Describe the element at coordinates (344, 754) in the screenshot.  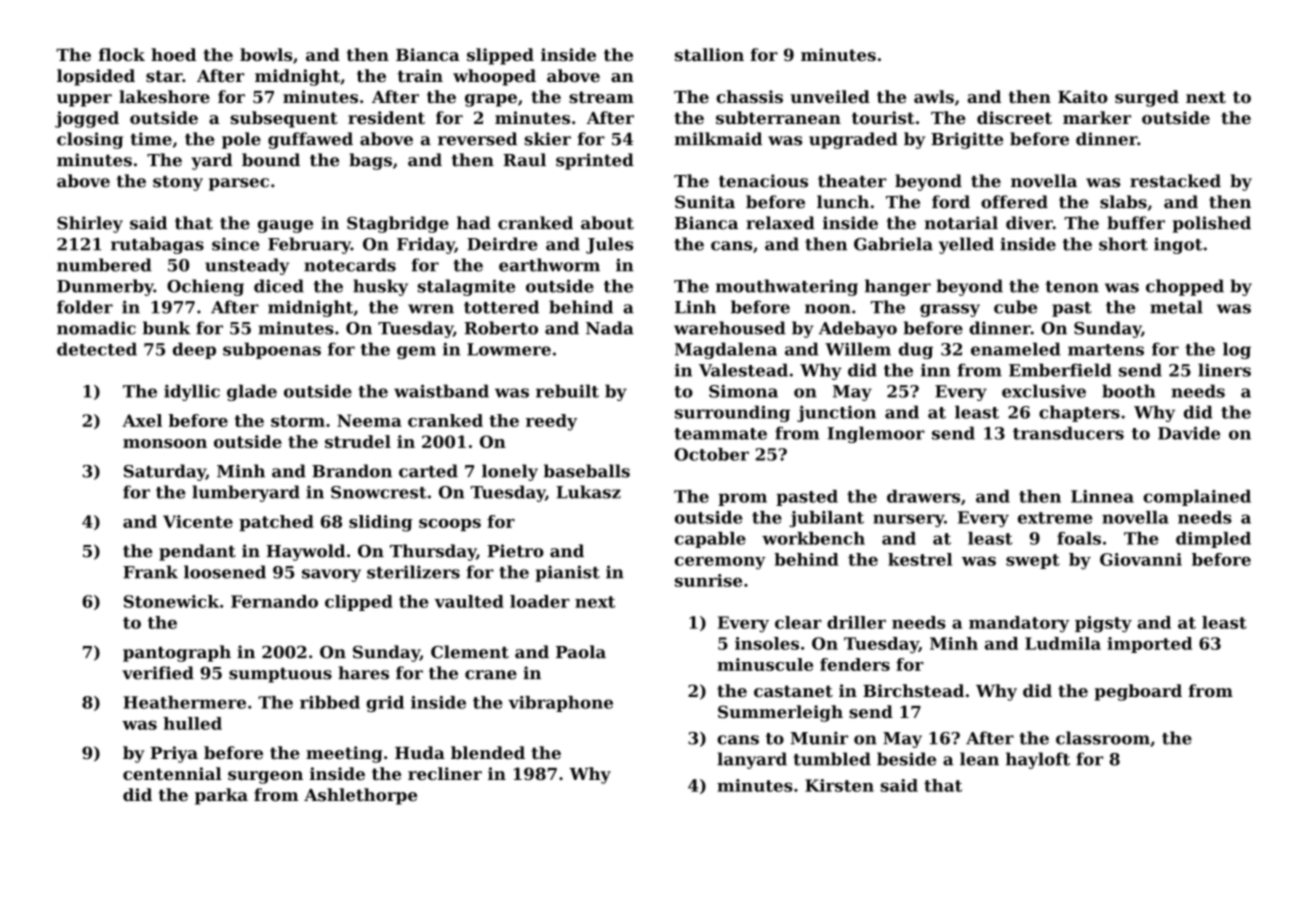
I see `meeting` at that location.
